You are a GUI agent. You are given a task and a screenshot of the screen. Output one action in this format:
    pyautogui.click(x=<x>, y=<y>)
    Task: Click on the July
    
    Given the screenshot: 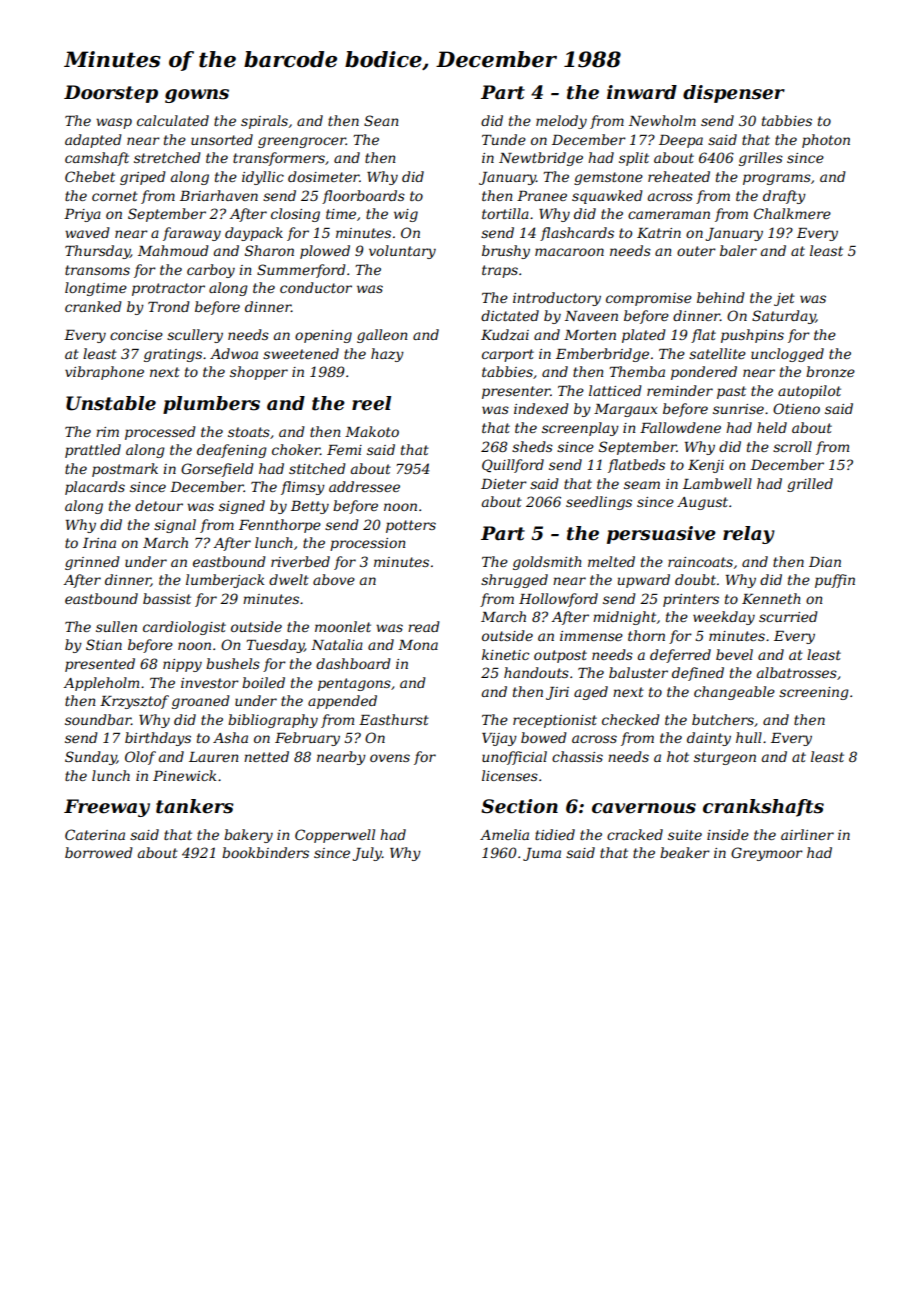 What is the action you would take?
    pyautogui.click(x=367, y=854)
